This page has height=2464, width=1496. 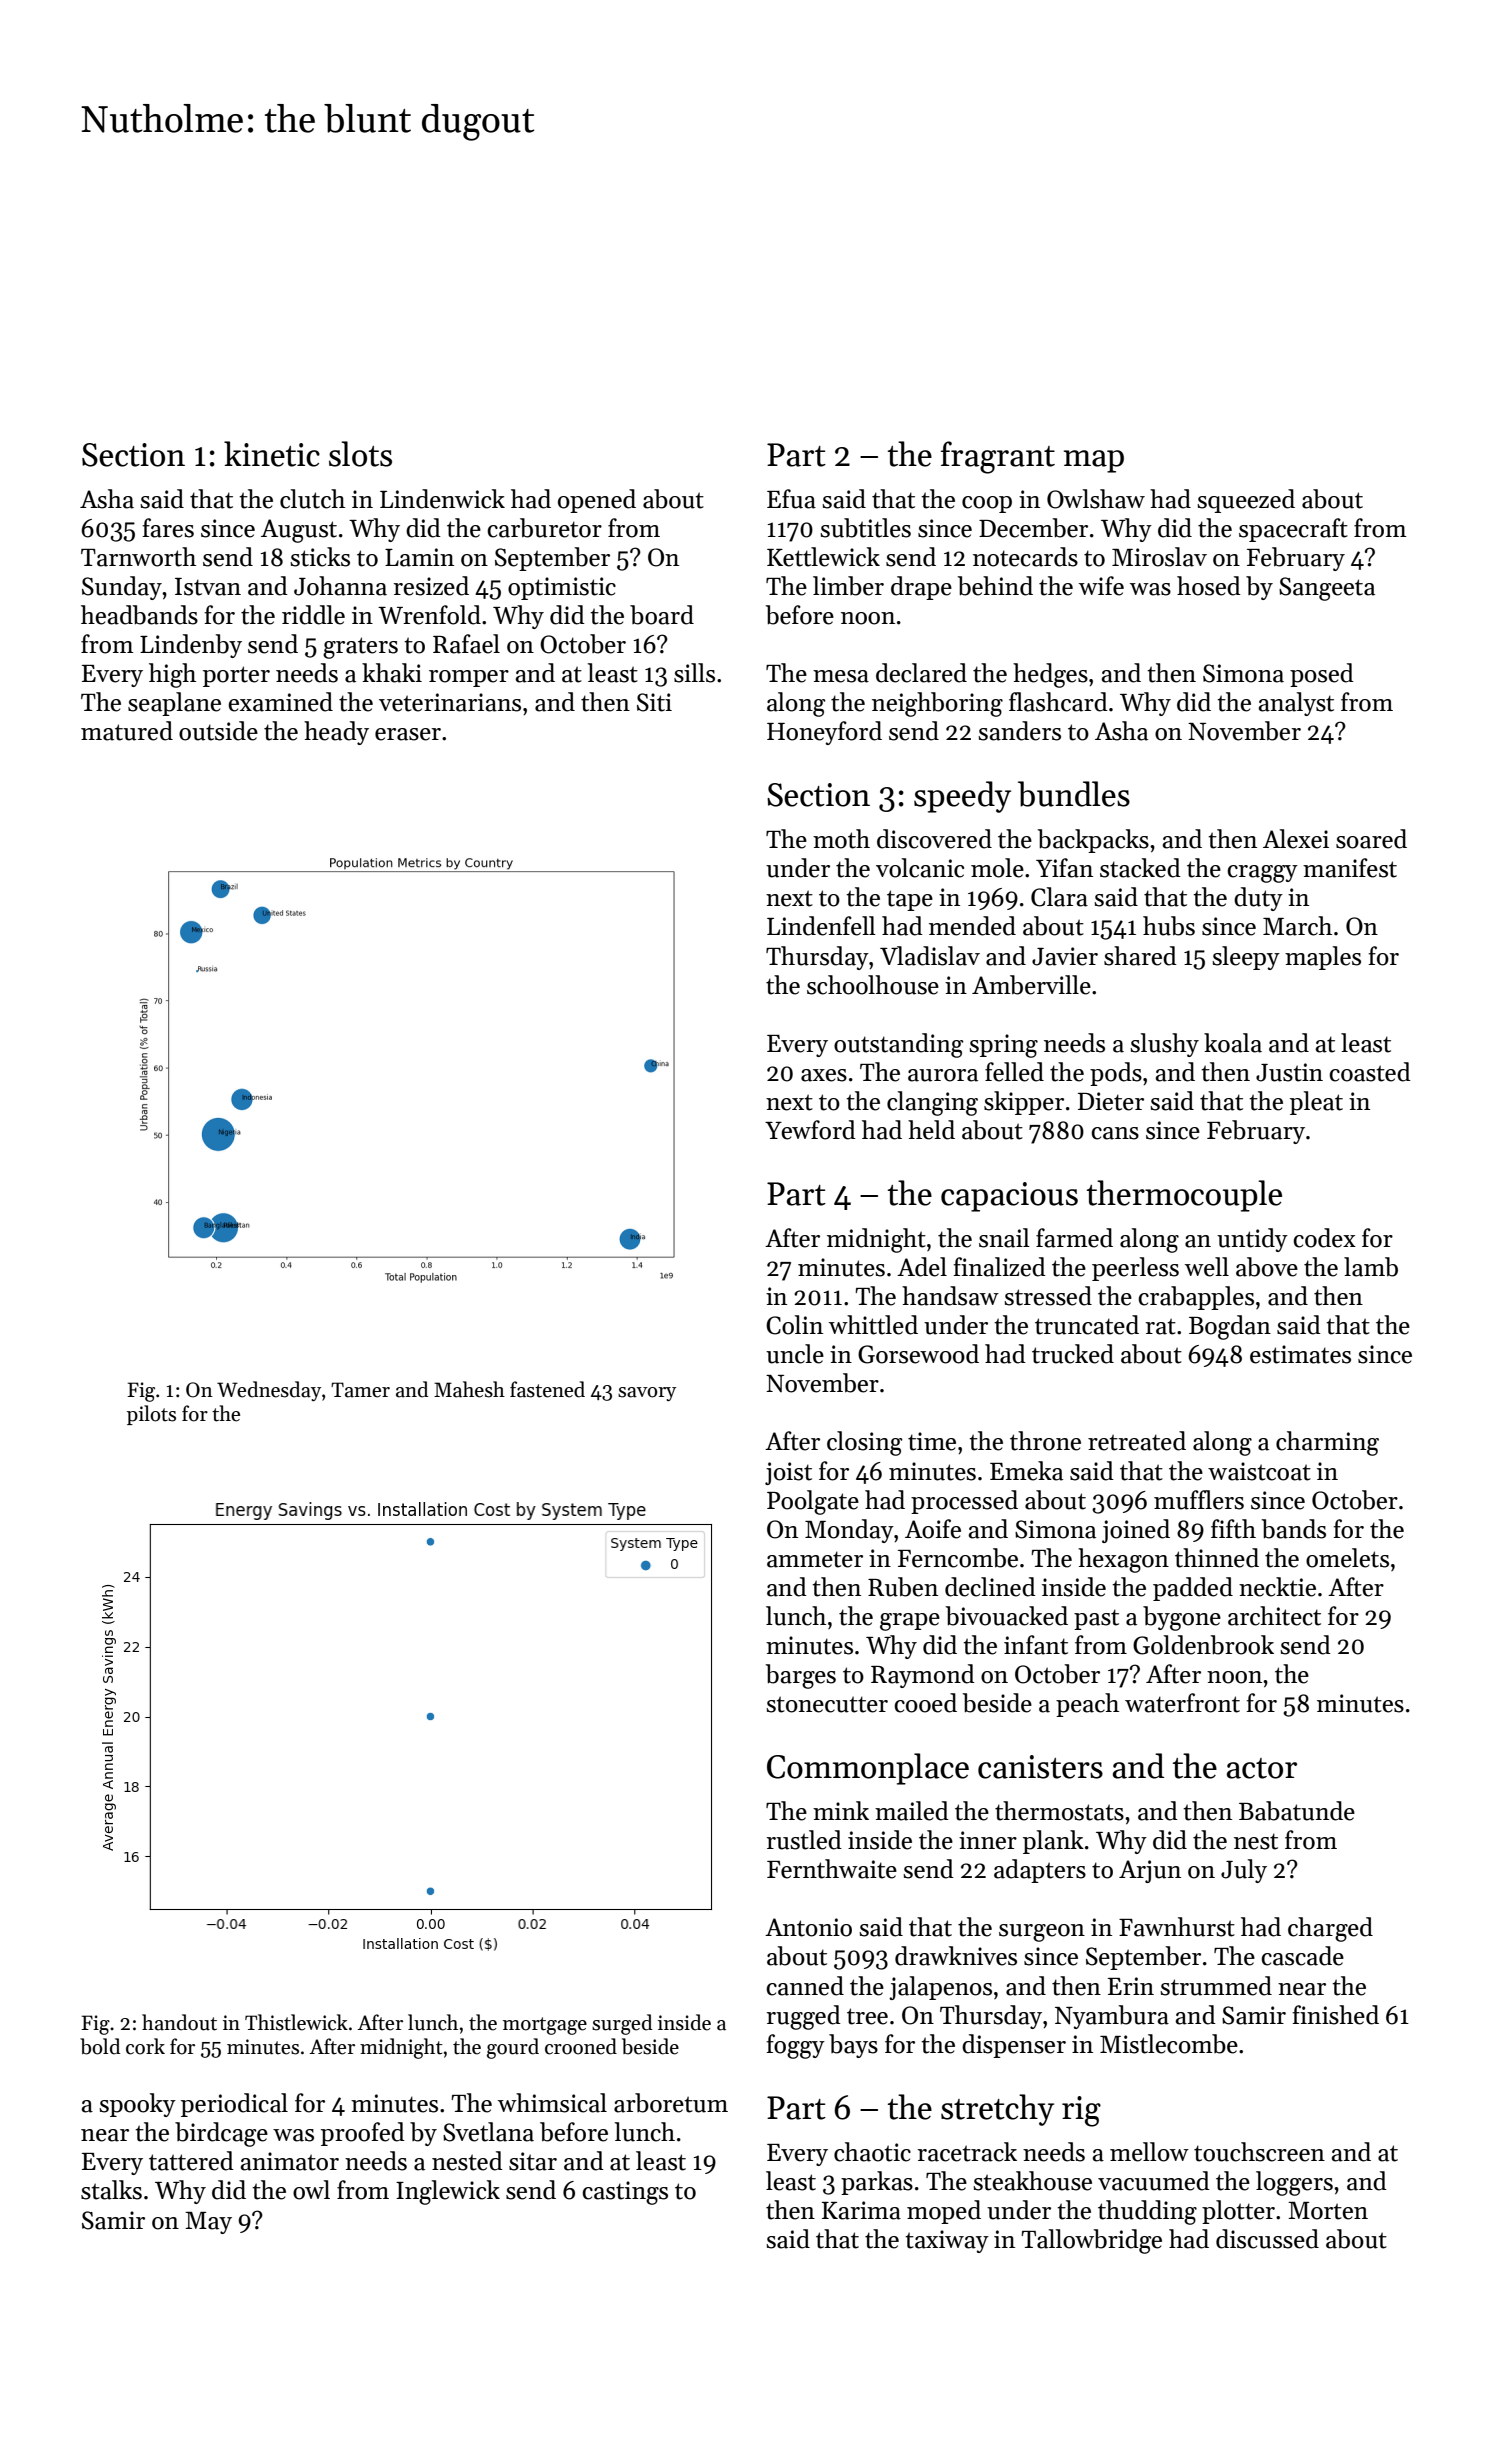 What do you see at coordinates (804, 1840) in the page?
I see `rustled` at bounding box center [804, 1840].
